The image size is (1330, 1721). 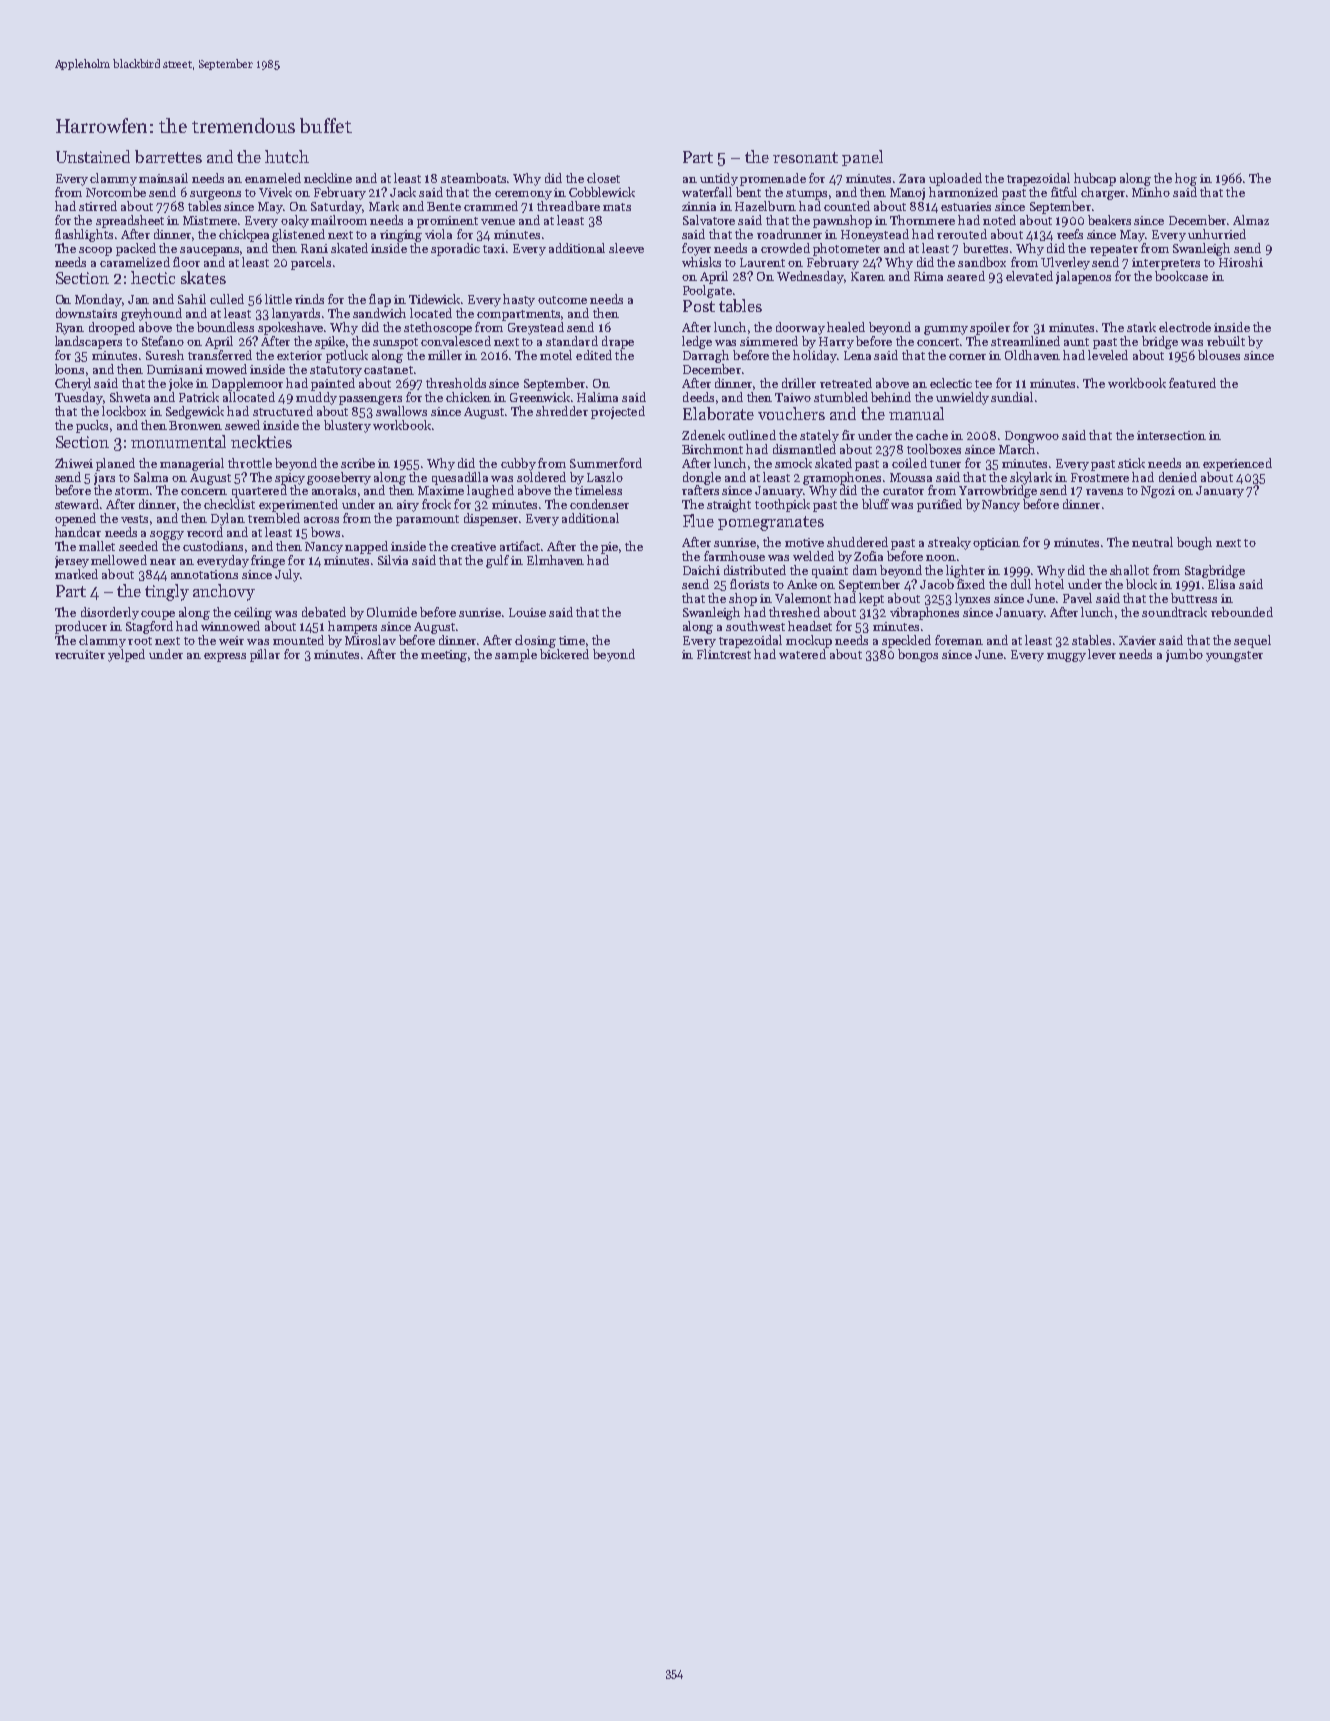 What do you see at coordinates (1095, 179) in the screenshot?
I see `hubcap` at bounding box center [1095, 179].
